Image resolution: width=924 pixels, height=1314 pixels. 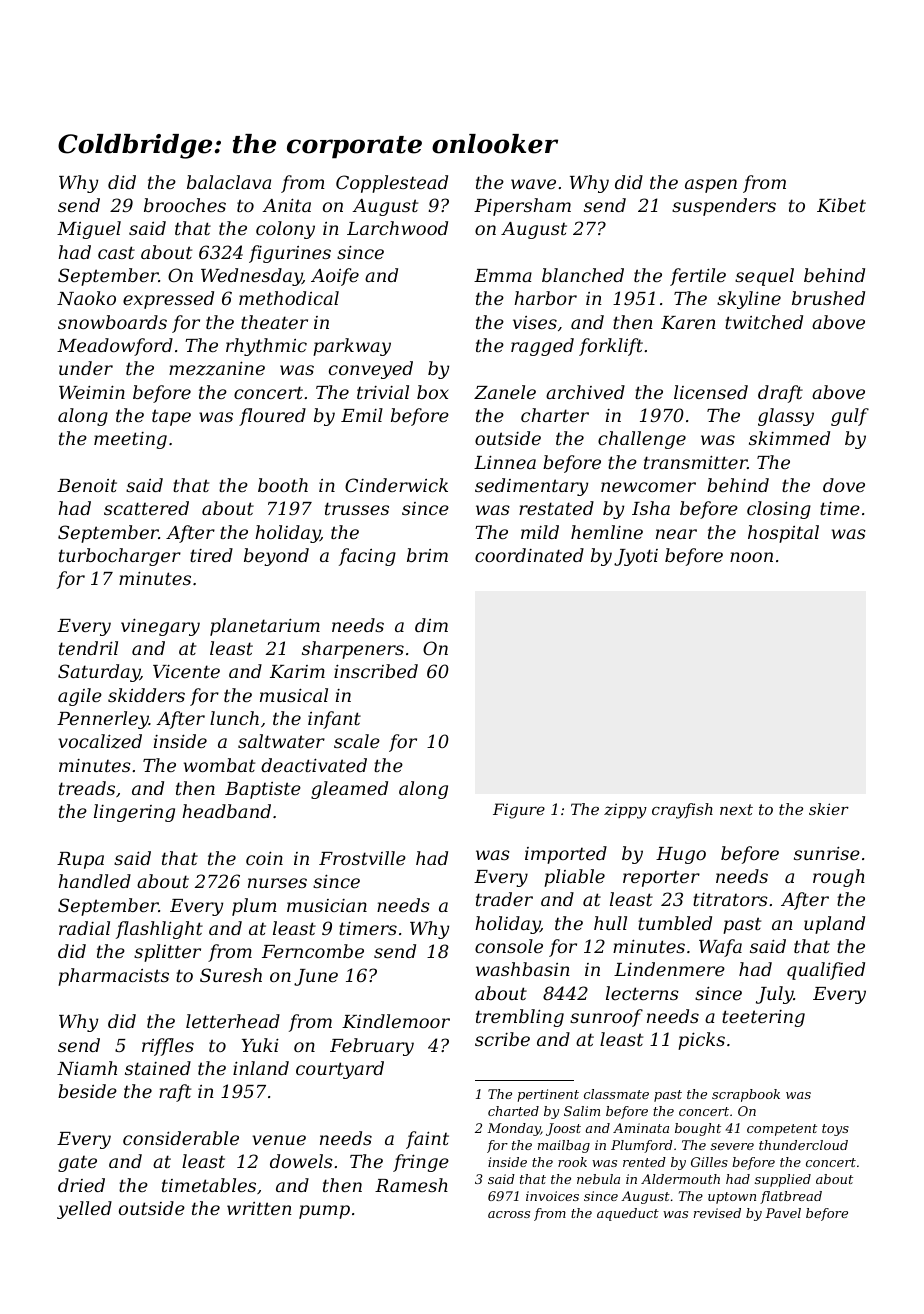 What do you see at coordinates (160, 627) in the page?
I see `vinegary` at bounding box center [160, 627].
